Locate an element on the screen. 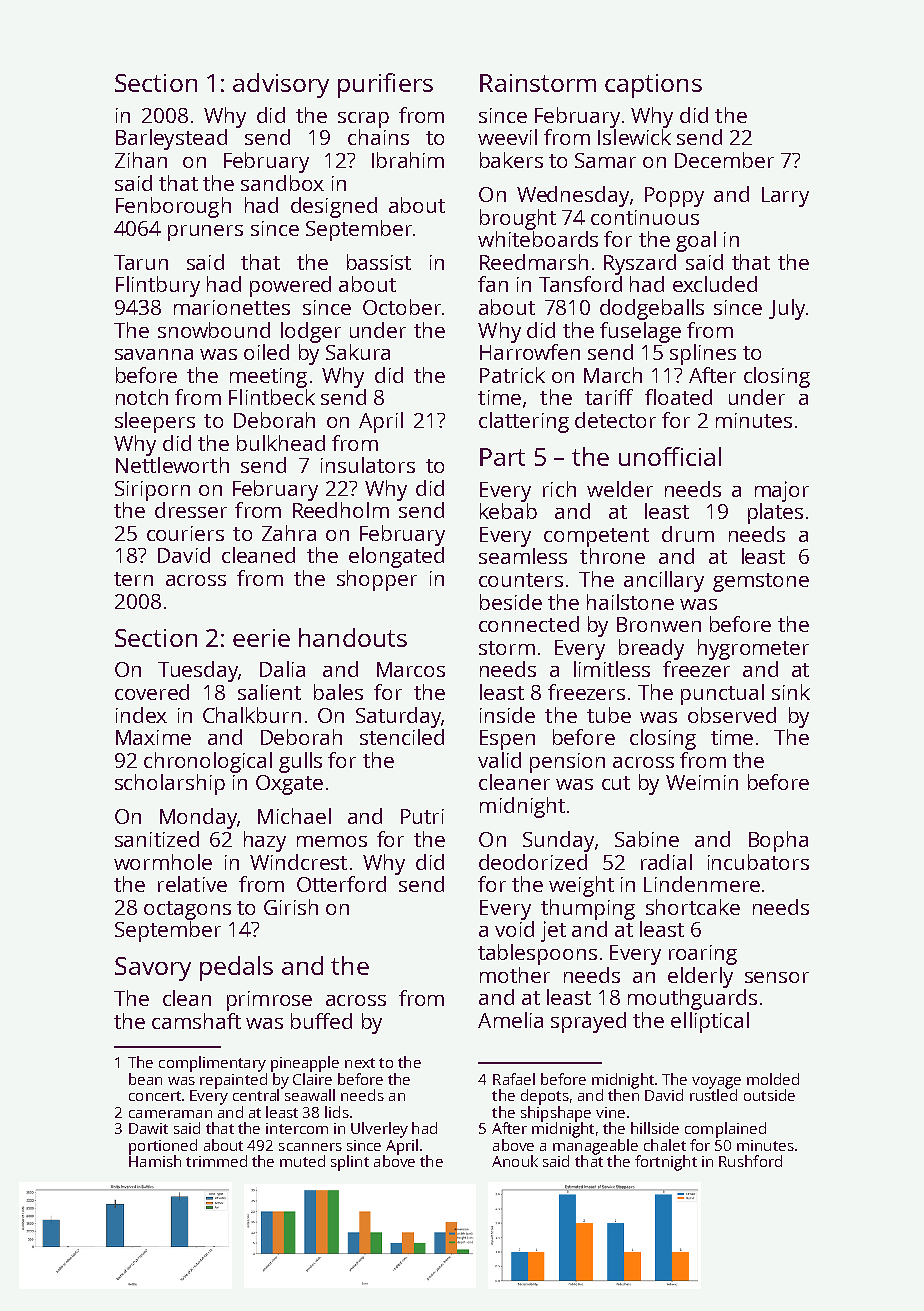  Hamish is located at coordinates (155, 1161).
